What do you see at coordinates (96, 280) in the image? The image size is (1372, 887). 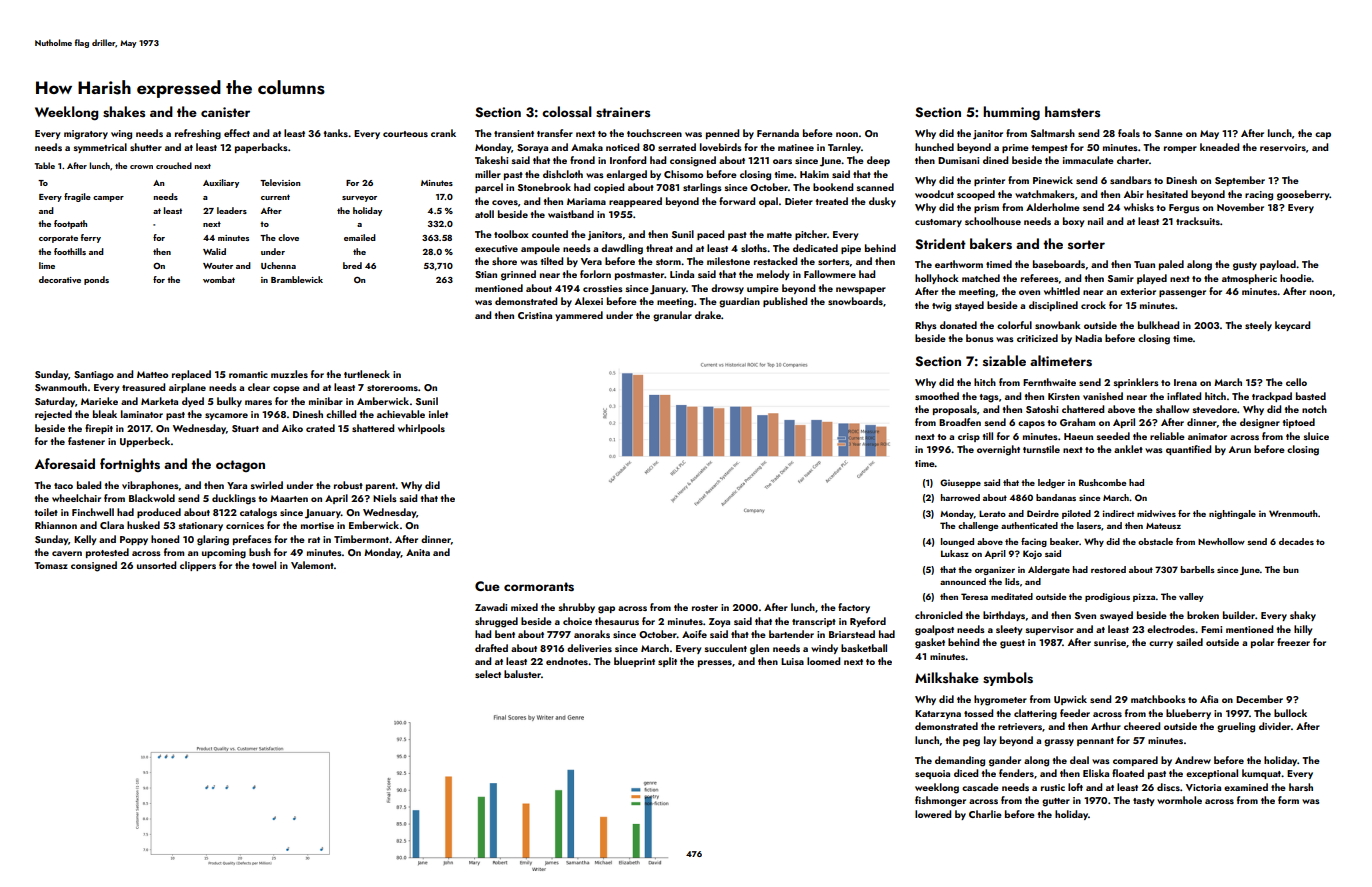 I see `ponds` at bounding box center [96, 280].
